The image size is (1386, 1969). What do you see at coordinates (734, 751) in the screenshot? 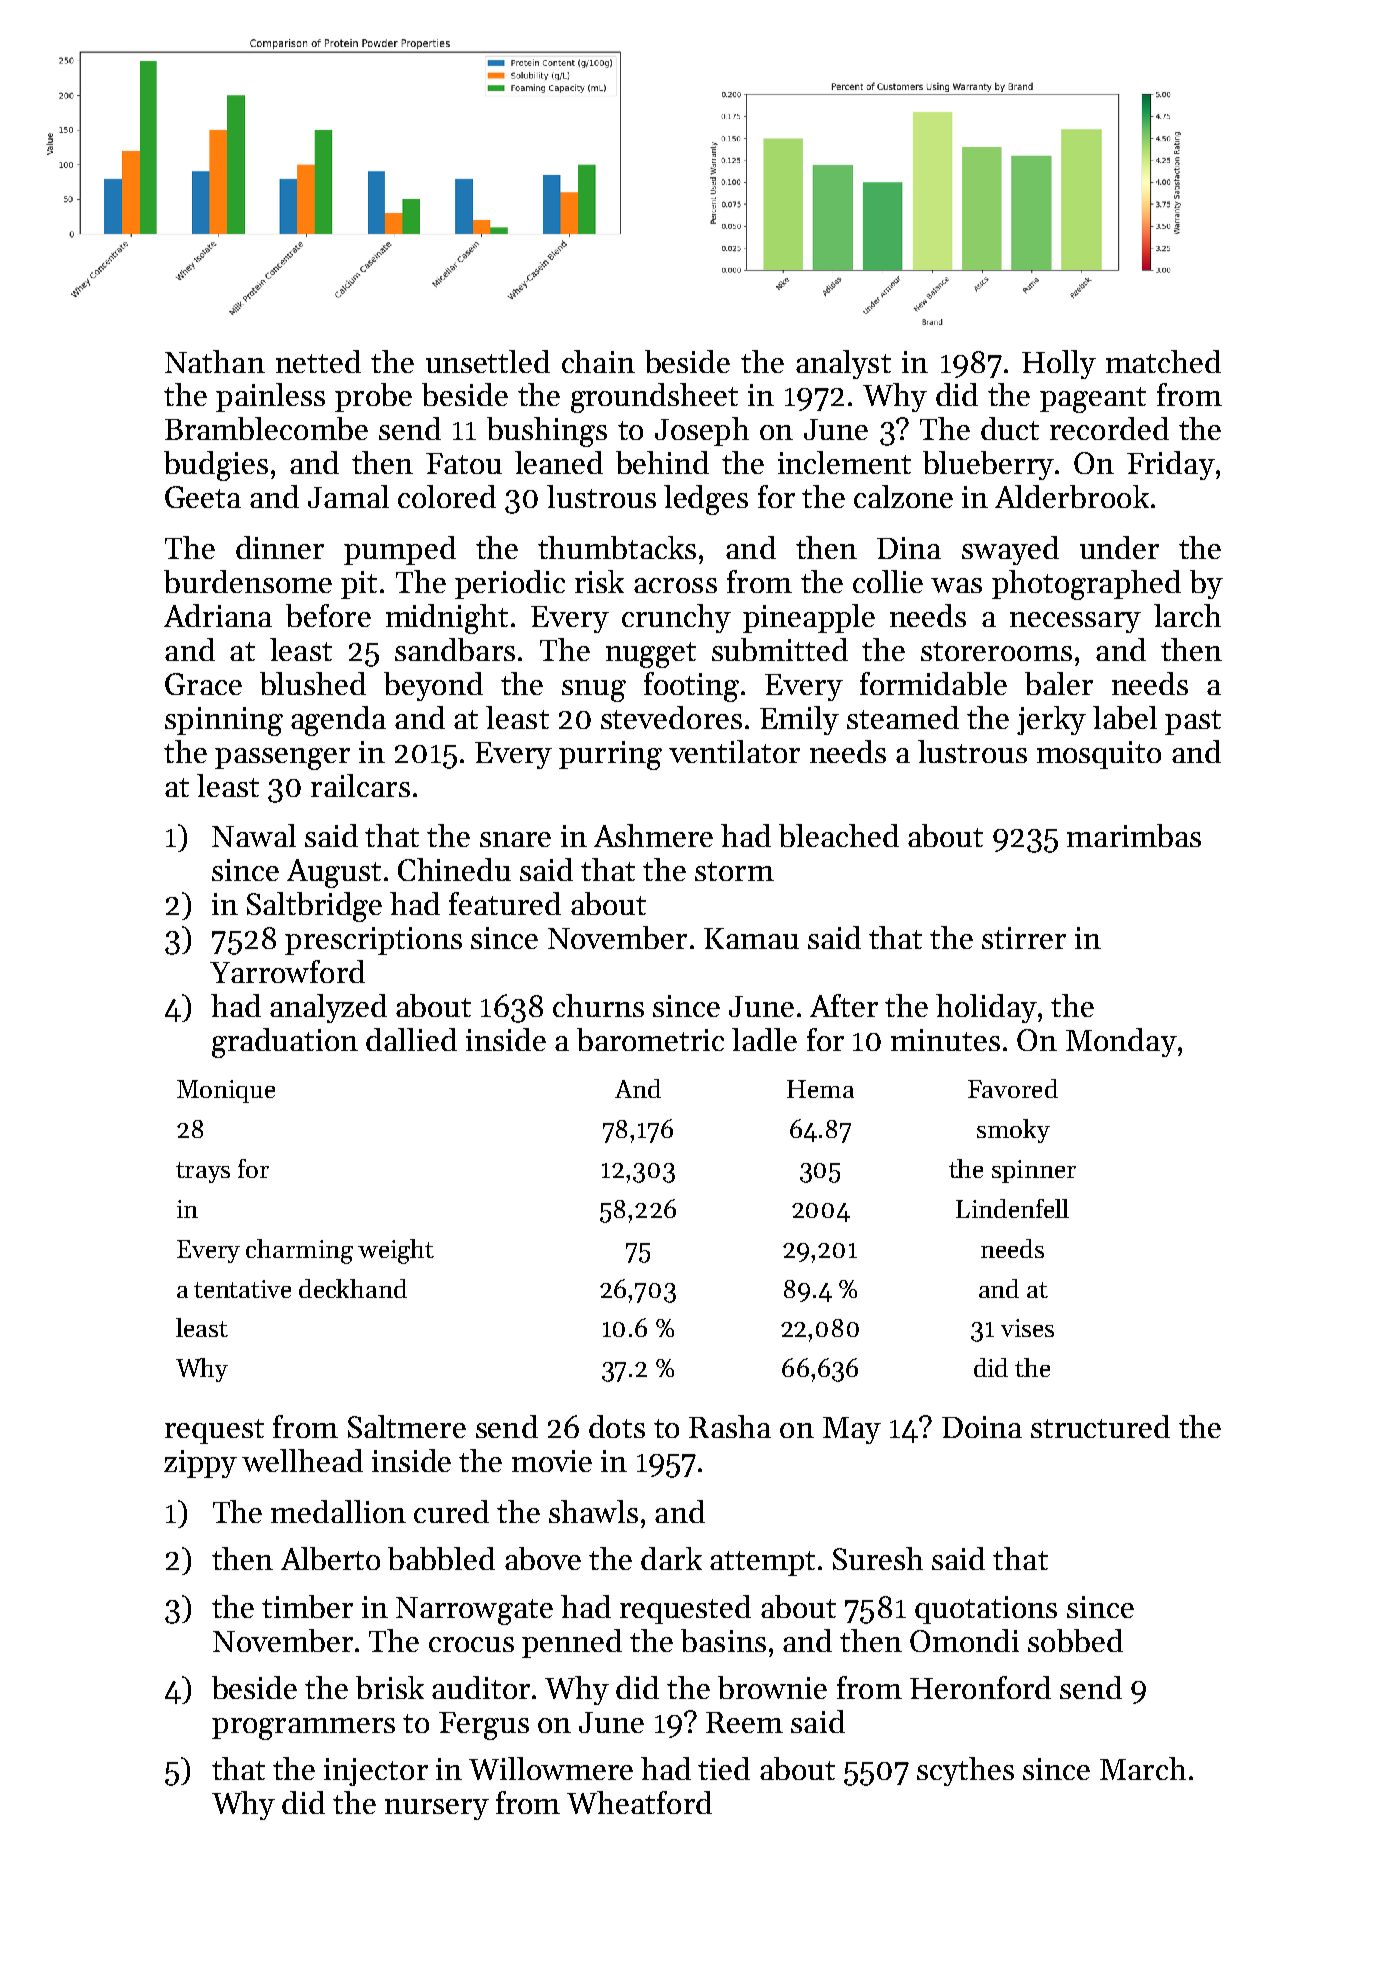
I see `ventilator` at bounding box center [734, 751].
